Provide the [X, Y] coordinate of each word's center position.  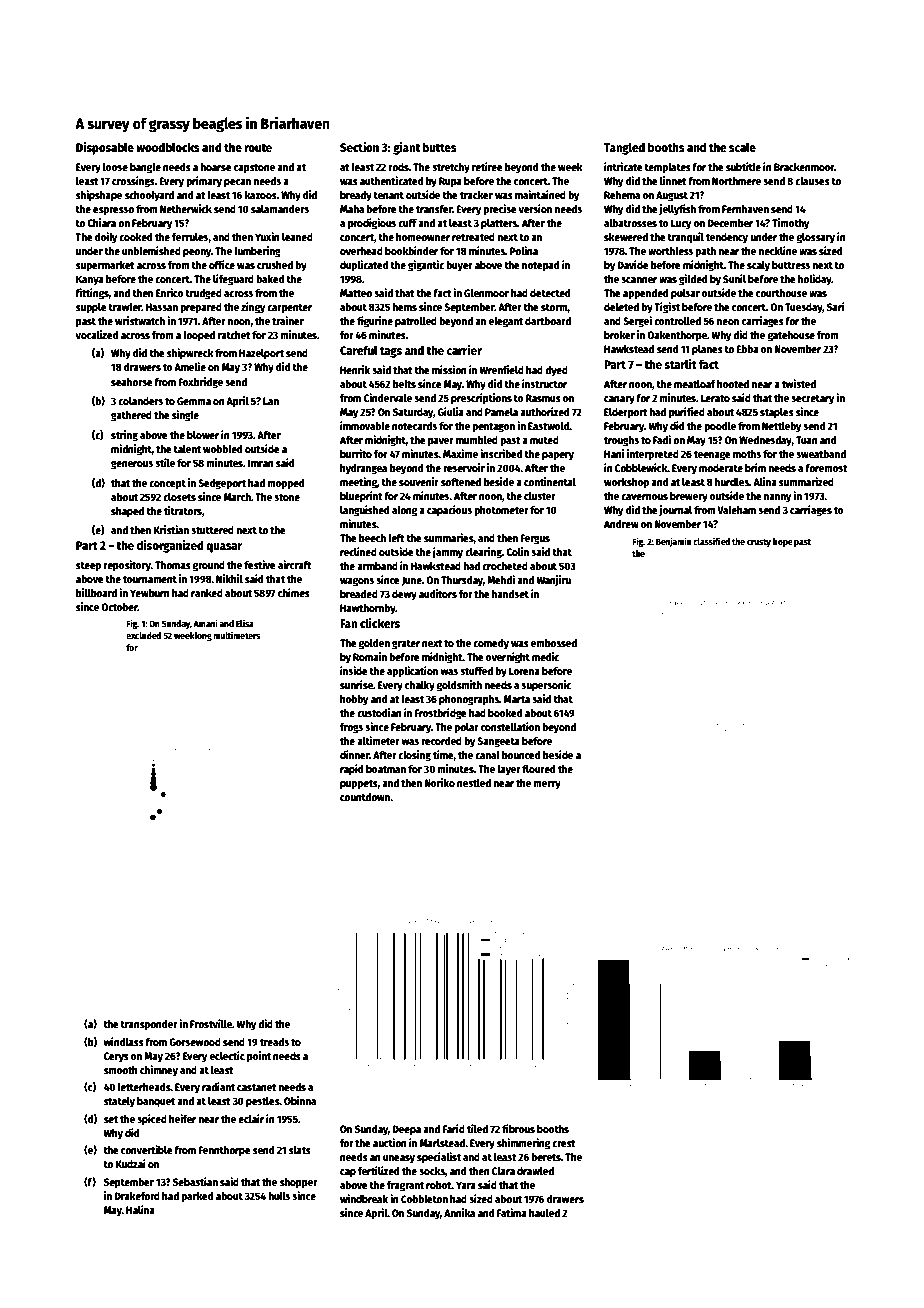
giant [406, 148]
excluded [143, 635]
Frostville [211, 1023]
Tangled [624, 148]
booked [505, 713]
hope [783, 542]
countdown [365, 797]
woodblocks [168, 147]
